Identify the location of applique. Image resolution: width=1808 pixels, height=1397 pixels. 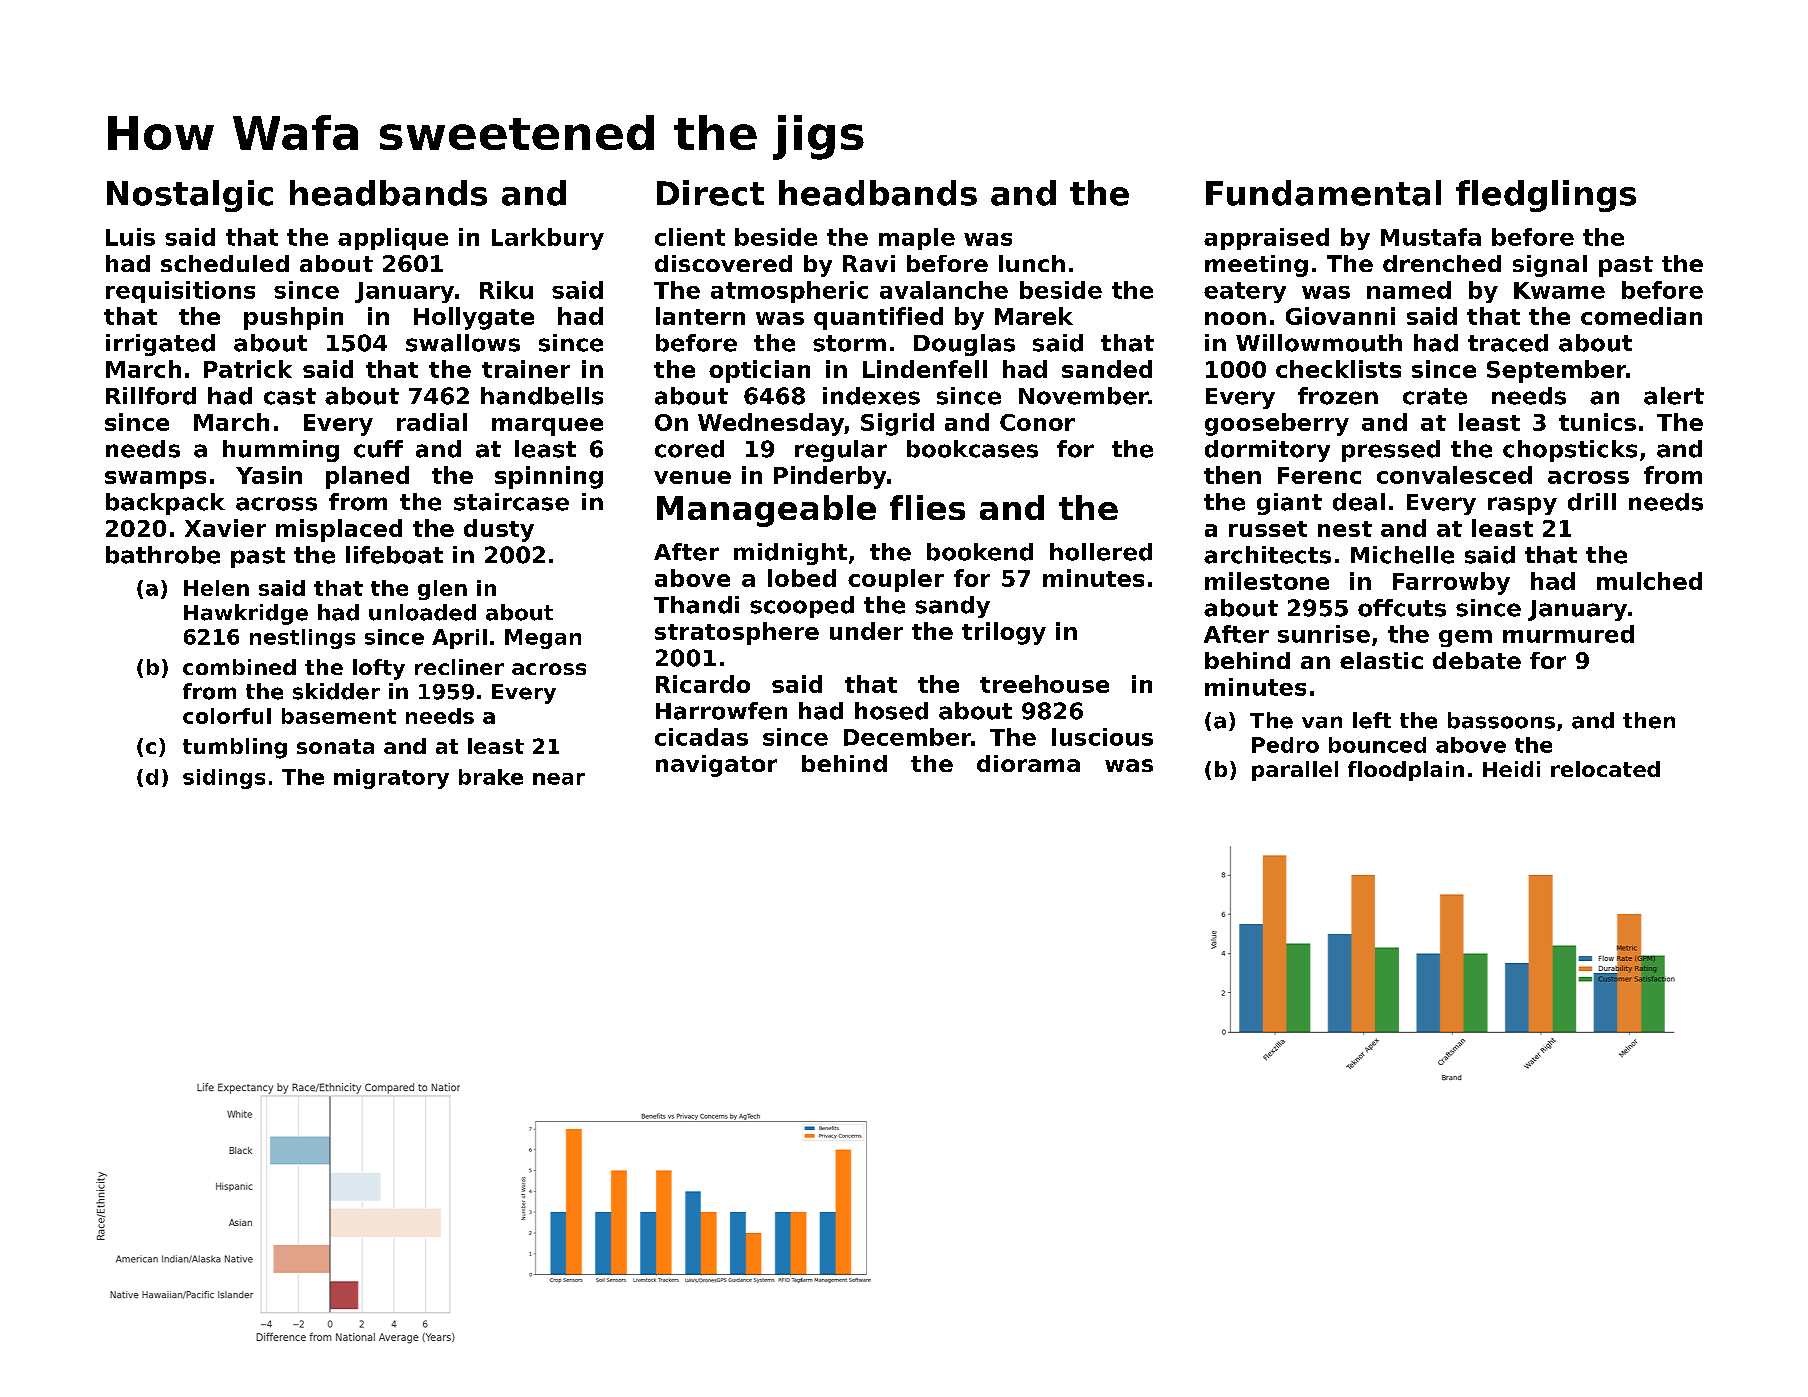
(393, 239).
